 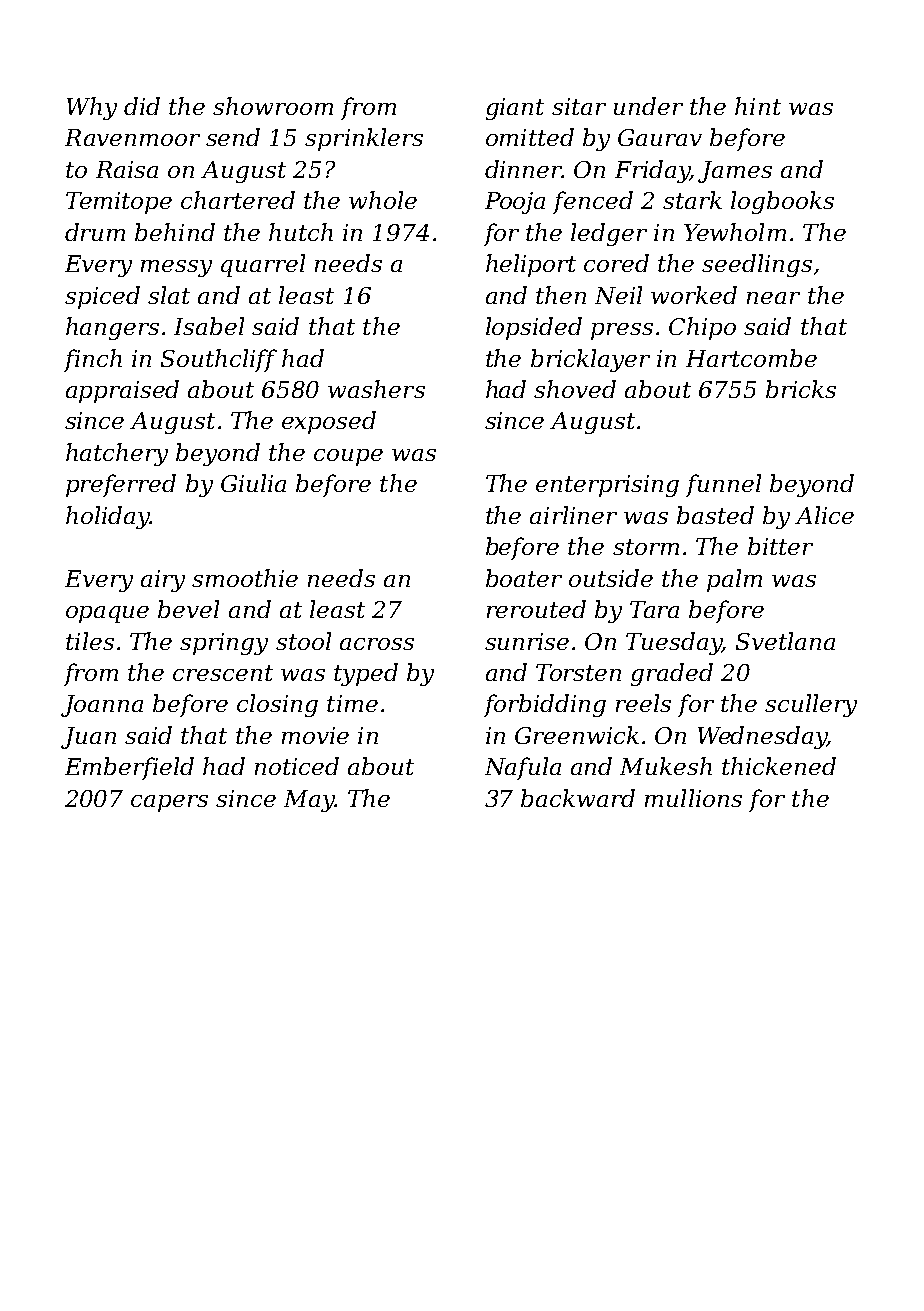 What do you see at coordinates (693, 798) in the screenshot?
I see `mullions` at bounding box center [693, 798].
